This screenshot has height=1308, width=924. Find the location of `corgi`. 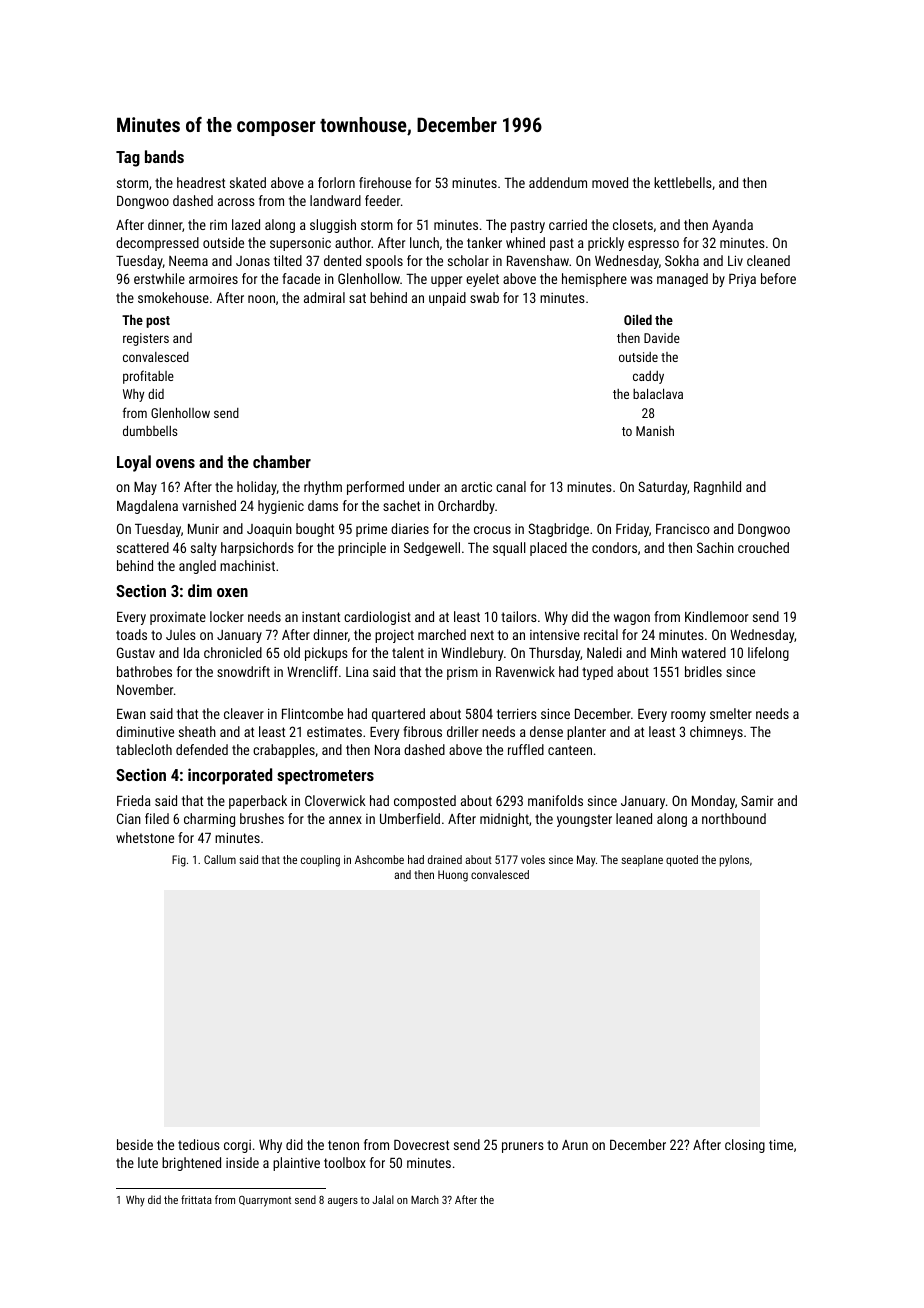

corgi is located at coordinates (237, 1146).
